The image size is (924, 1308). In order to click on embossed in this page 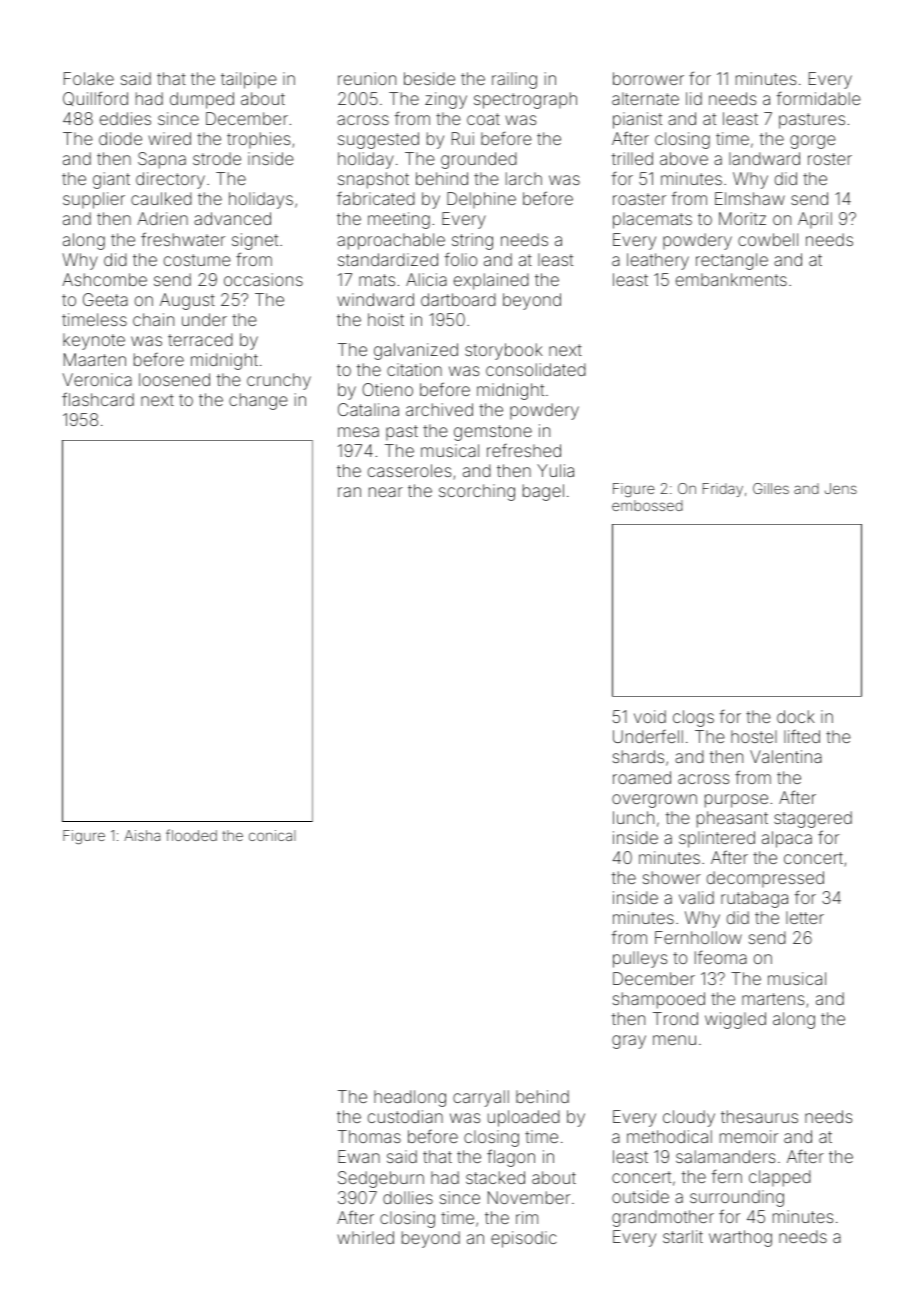, I will do `click(647, 505)`.
